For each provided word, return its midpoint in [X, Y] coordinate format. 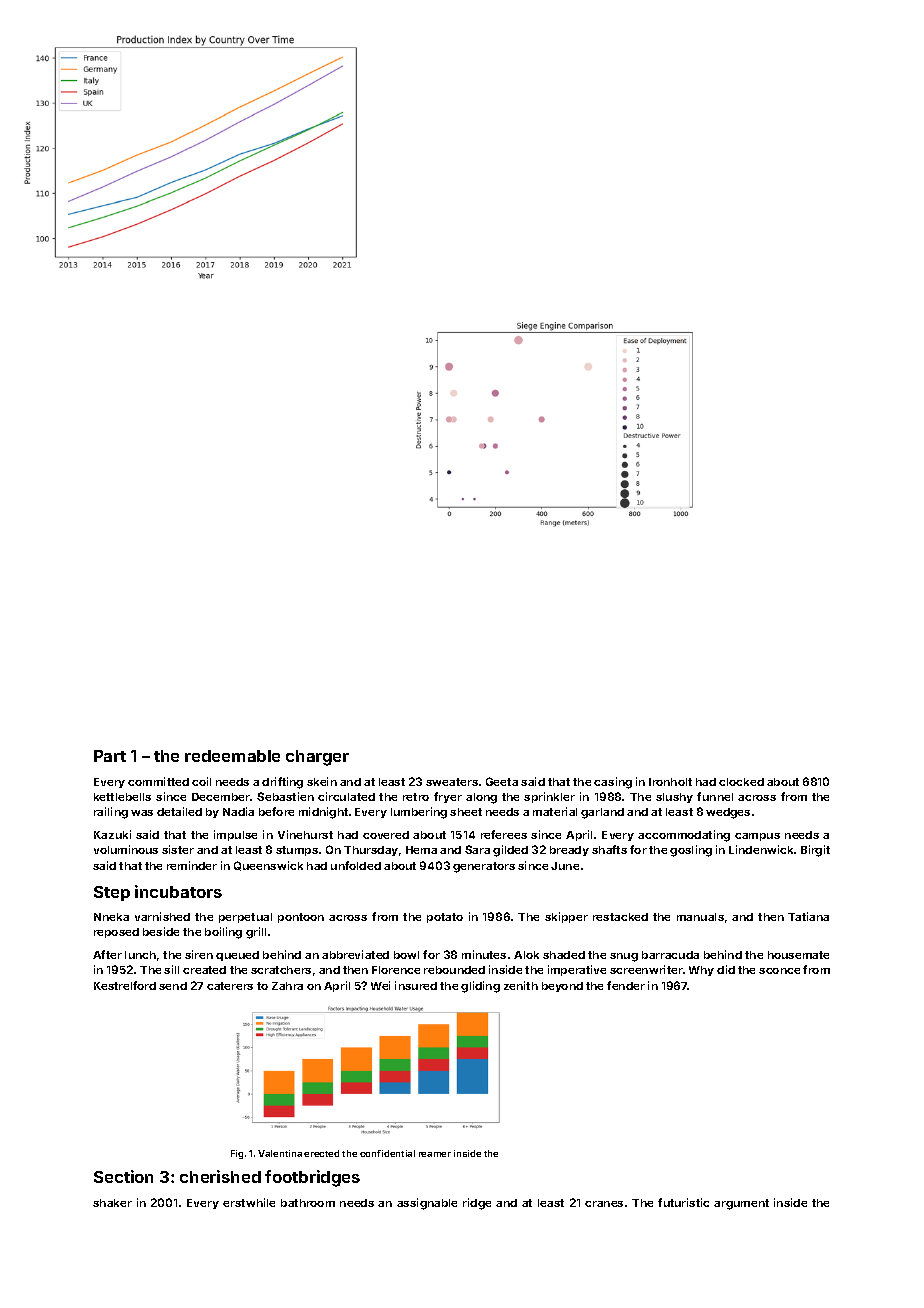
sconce [779, 971]
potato [445, 918]
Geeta [502, 781]
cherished [220, 1176]
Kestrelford [125, 985]
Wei [380, 985]
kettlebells [122, 797]
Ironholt [670, 782]
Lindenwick [761, 849]
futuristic [683, 1202]
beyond [562, 987]
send [173, 986]
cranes [604, 1204]
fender [626, 985]
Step [112, 893]
